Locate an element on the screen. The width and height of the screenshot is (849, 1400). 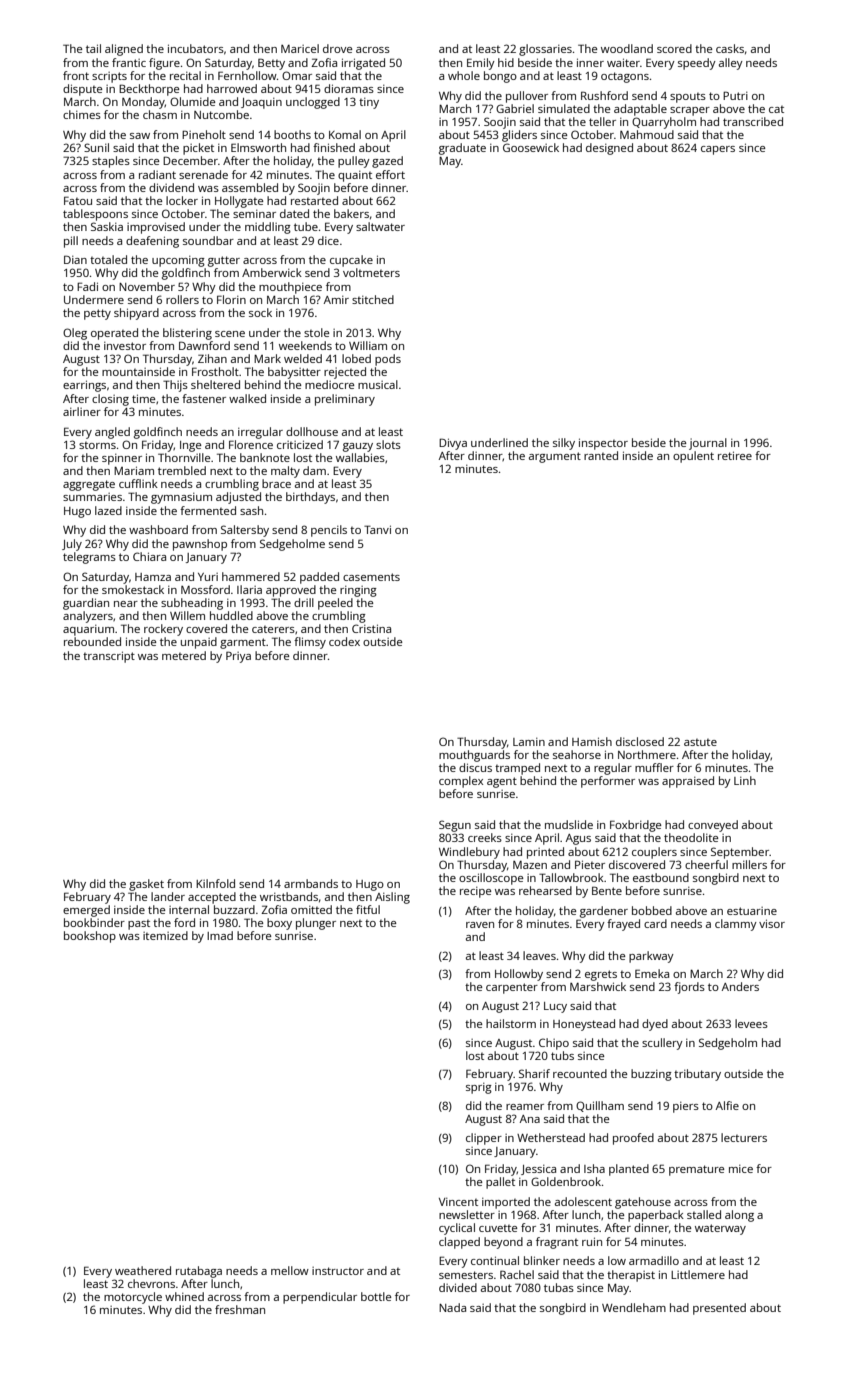
past is located at coordinates (139, 925).
